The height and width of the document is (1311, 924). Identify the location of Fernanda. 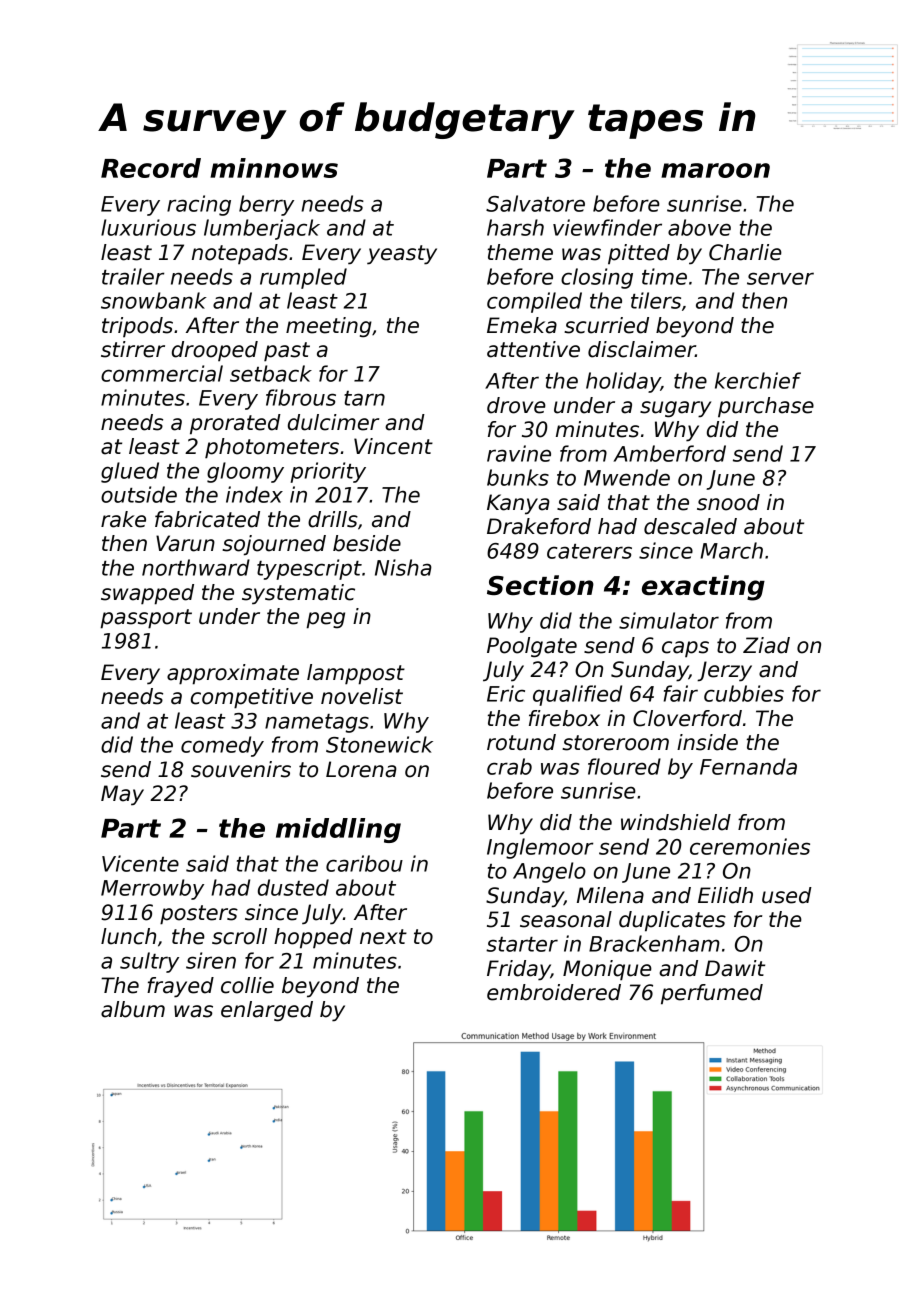
(748, 766).
